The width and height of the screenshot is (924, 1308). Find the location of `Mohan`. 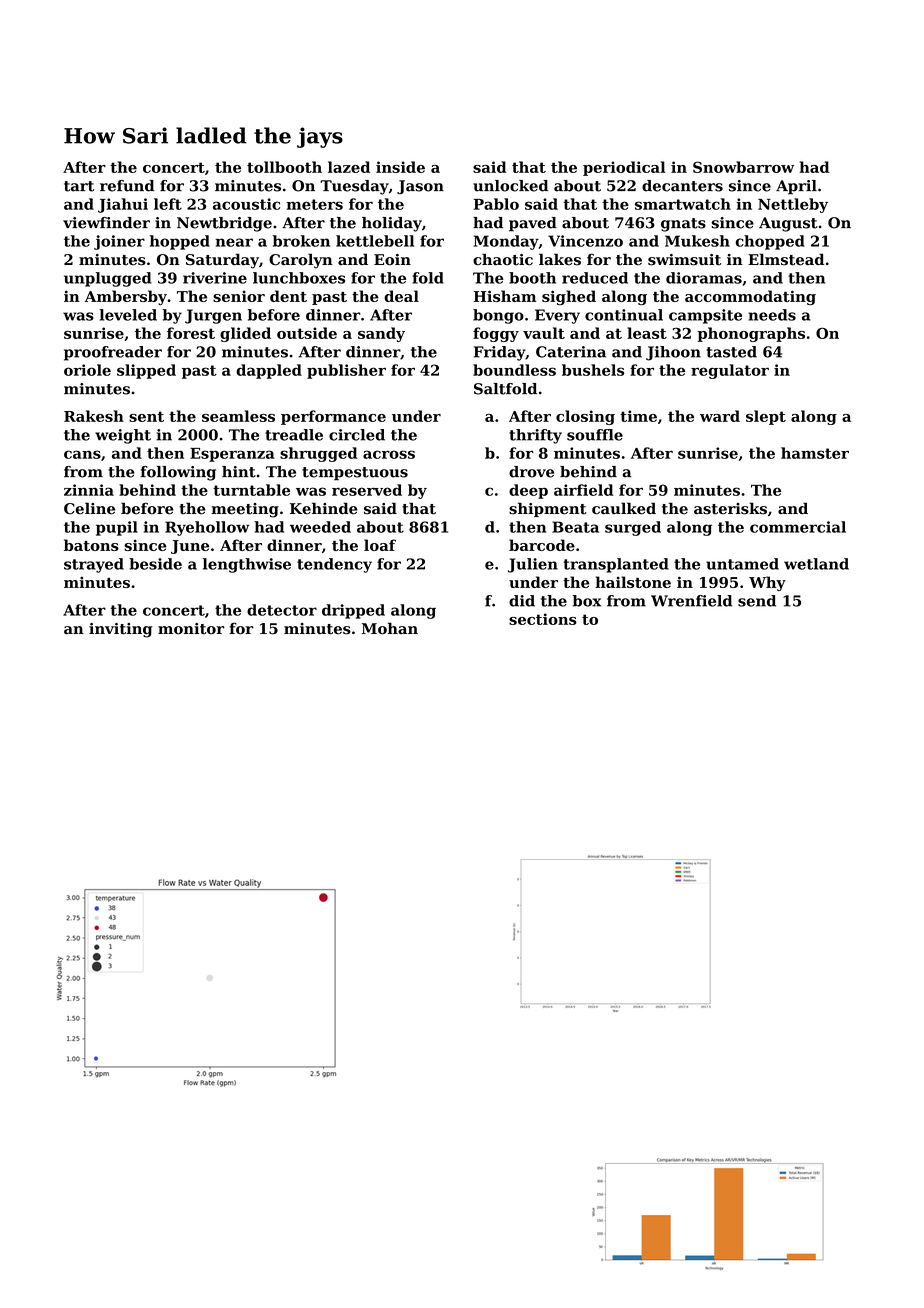

Mohan is located at coordinates (390, 628).
